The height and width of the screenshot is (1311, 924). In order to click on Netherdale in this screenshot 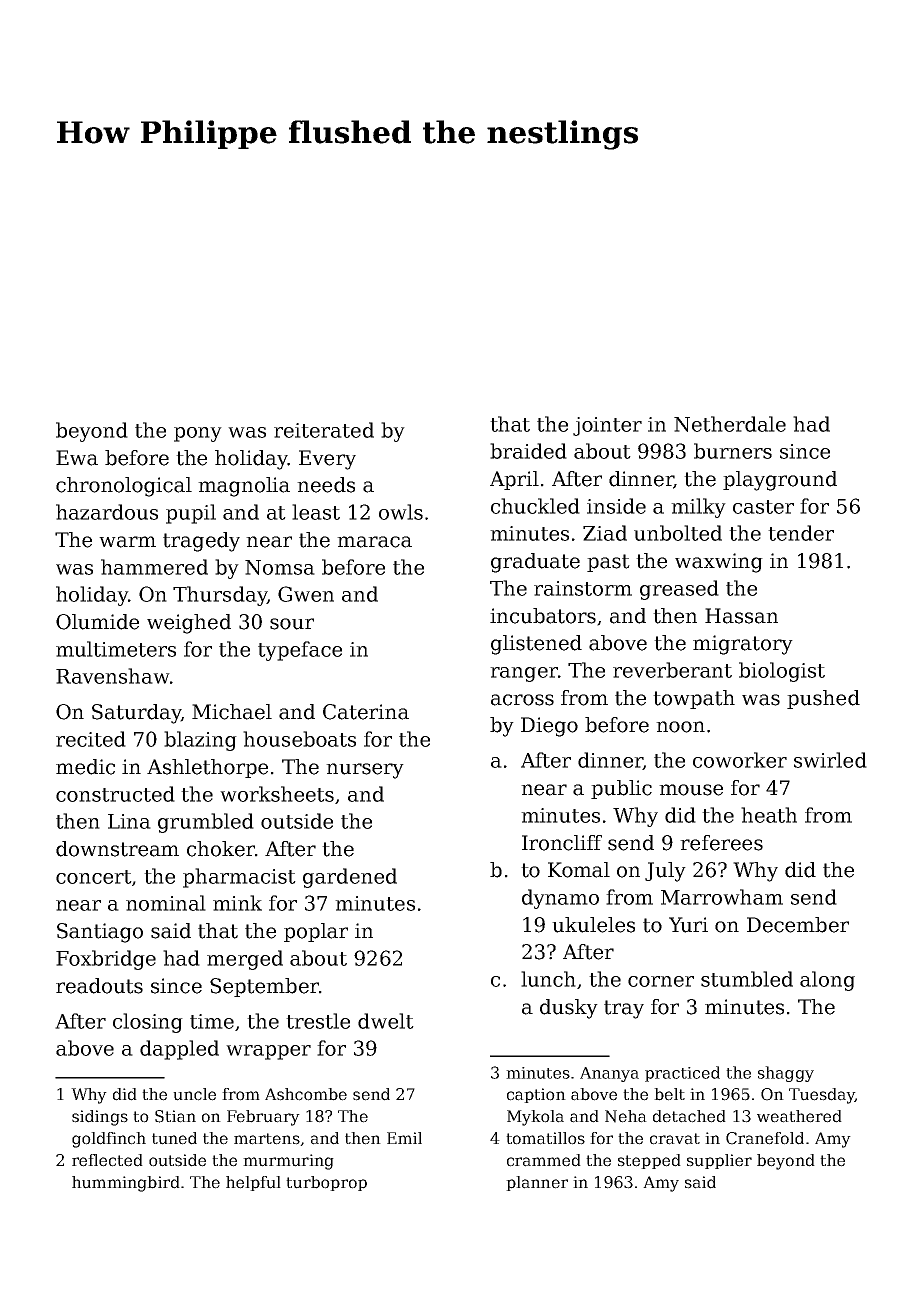, I will do `click(730, 424)`.
